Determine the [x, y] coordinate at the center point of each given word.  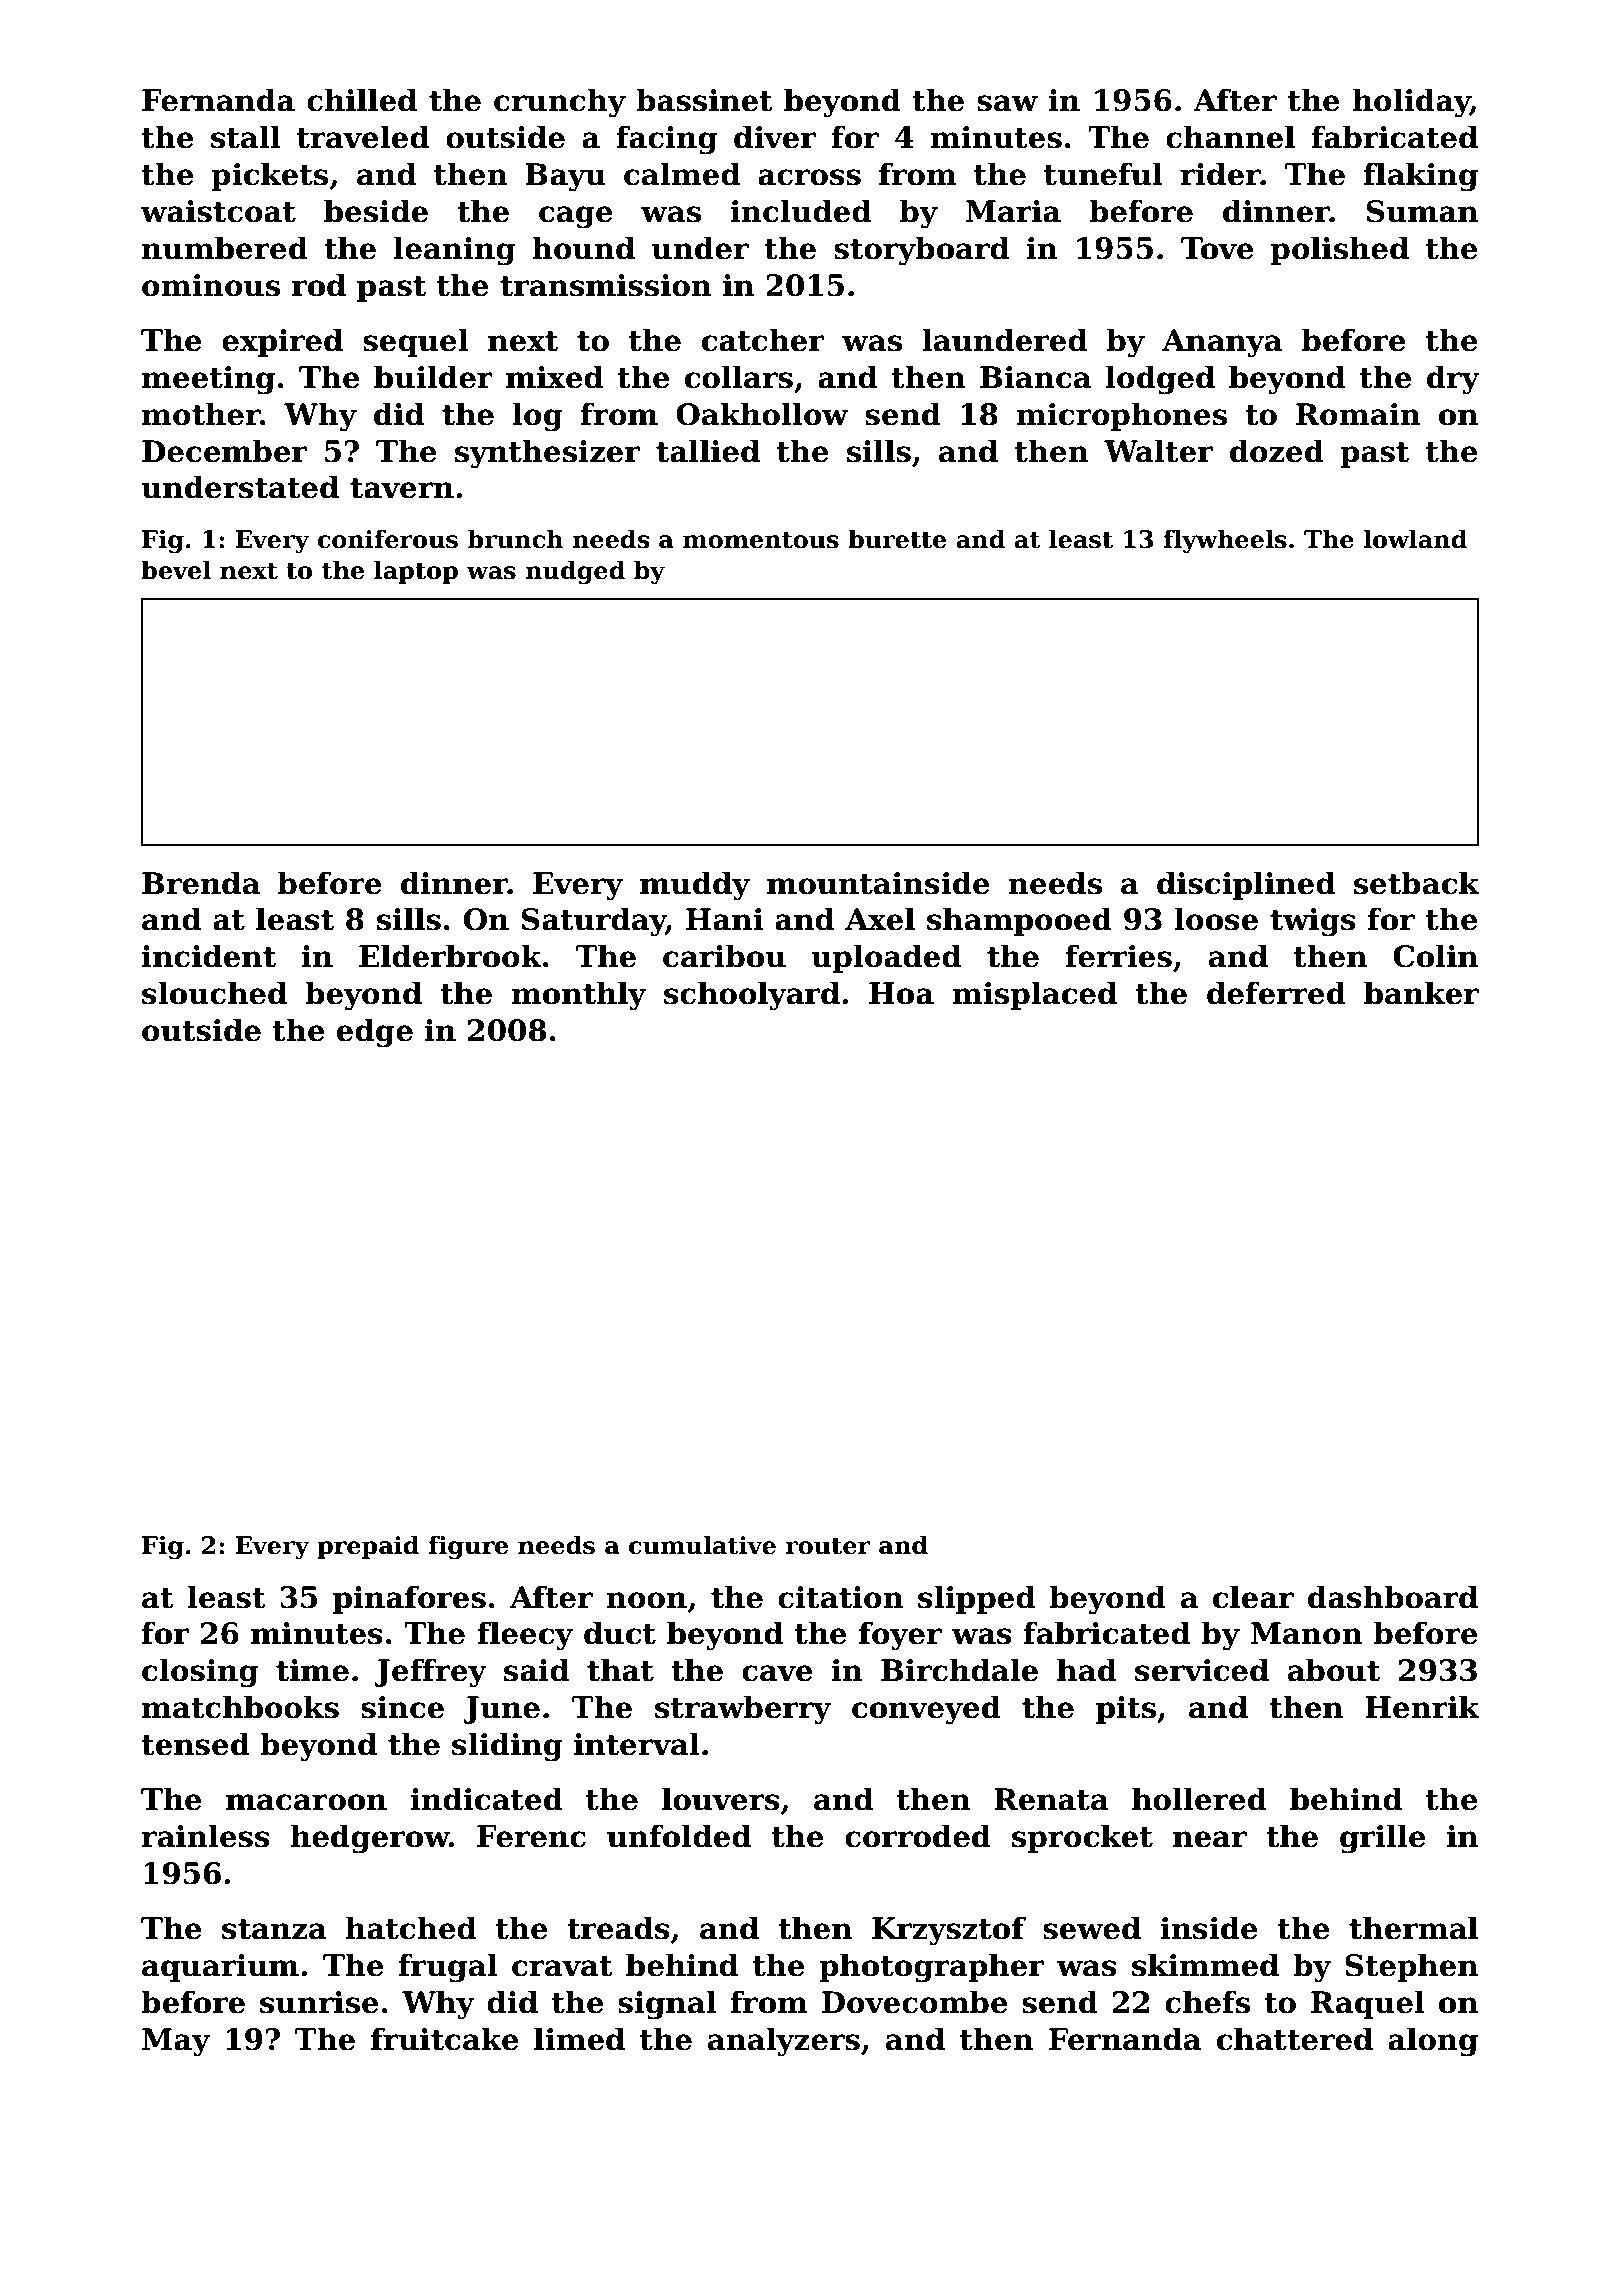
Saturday [594, 922]
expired [282, 342]
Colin [1435, 956]
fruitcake [445, 2039]
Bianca [1035, 377]
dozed [1277, 451]
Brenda [201, 883]
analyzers [784, 2042]
